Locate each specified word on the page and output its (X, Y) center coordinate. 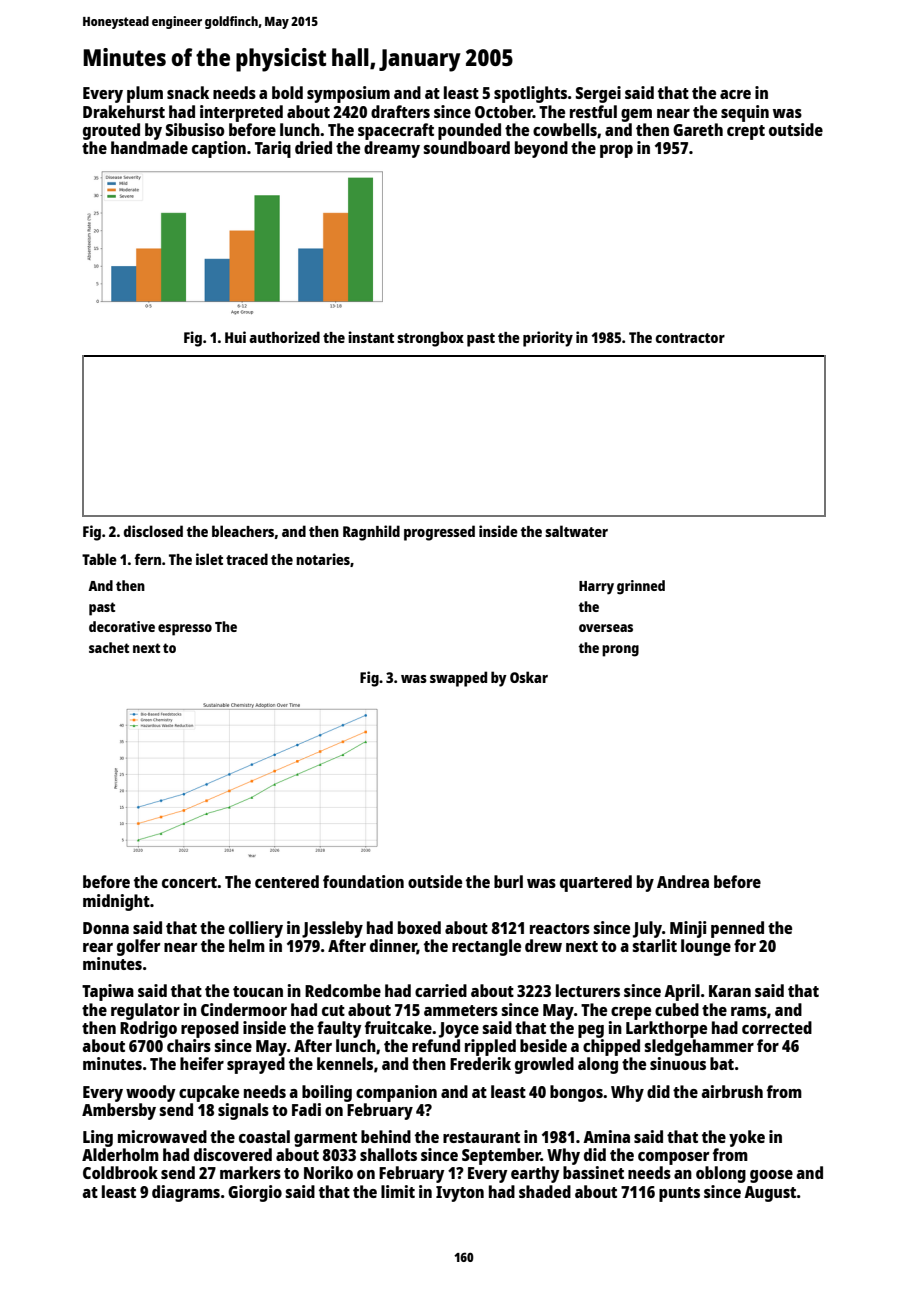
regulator (145, 1011)
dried (313, 147)
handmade (149, 147)
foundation (363, 881)
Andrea (683, 881)
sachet (109, 647)
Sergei (598, 94)
